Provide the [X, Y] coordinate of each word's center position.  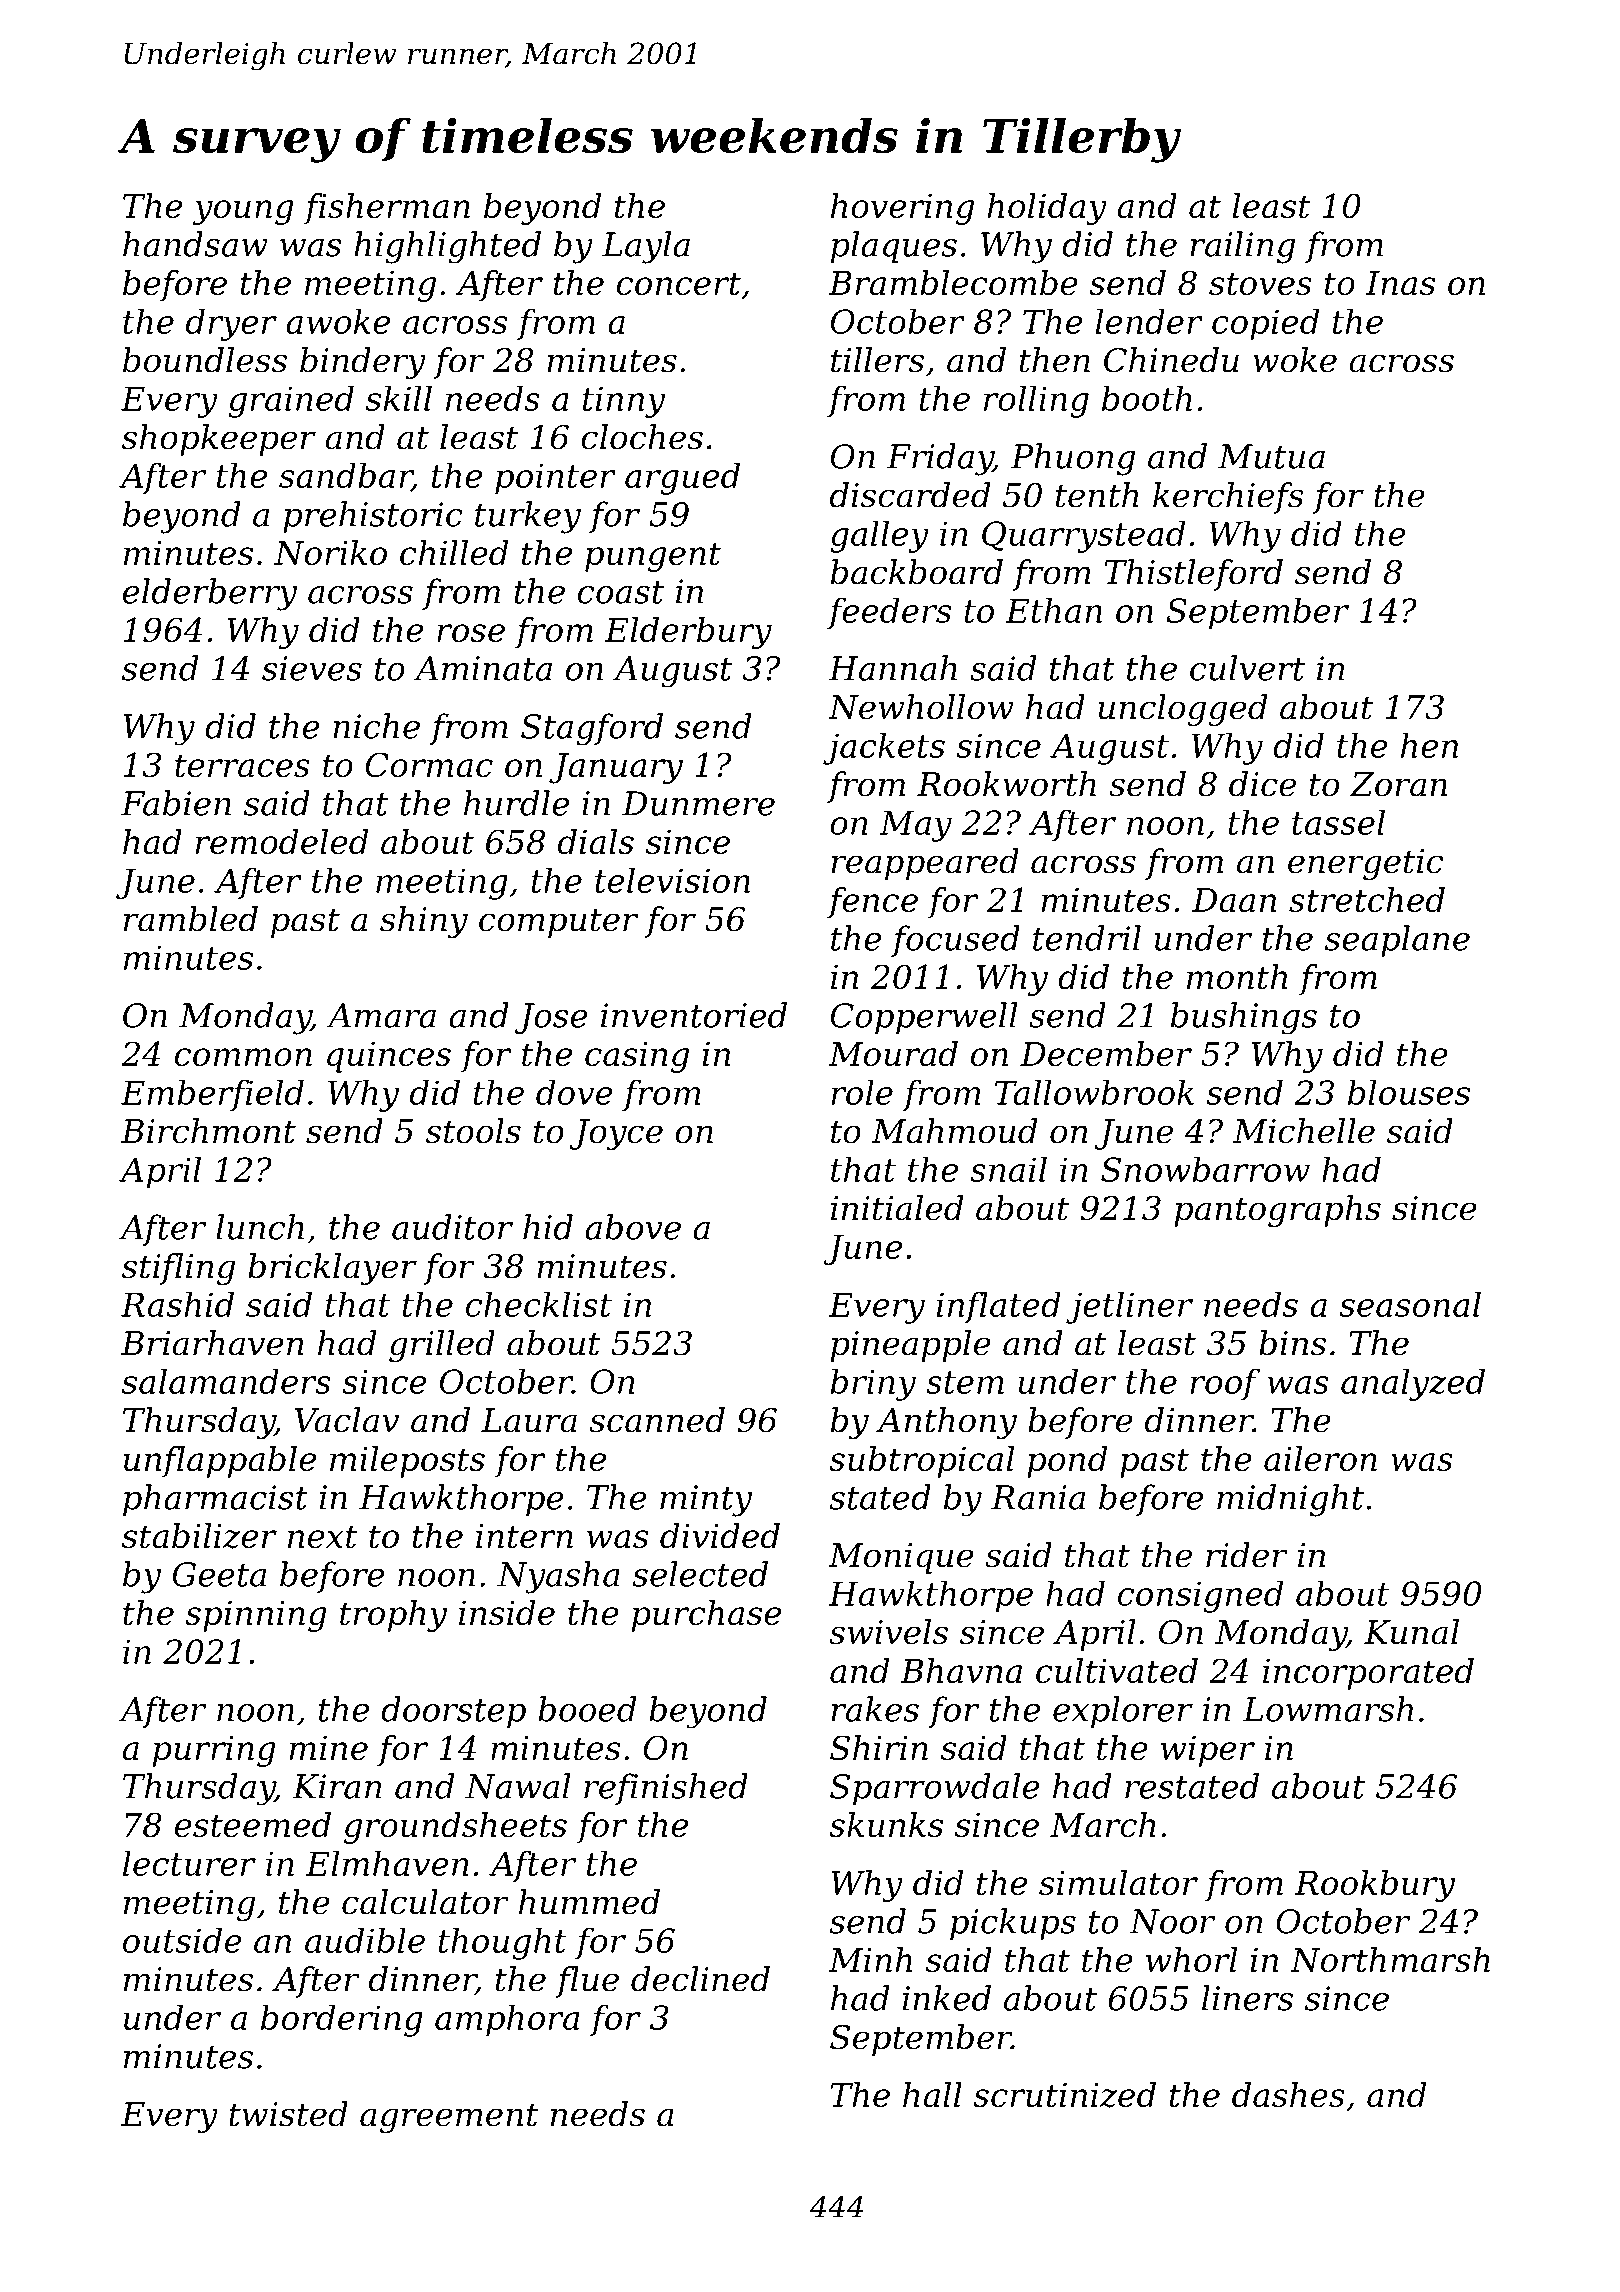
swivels [888, 1632]
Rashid [177, 1304]
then [1054, 360]
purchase [706, 1616]
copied [1265, 324]
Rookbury [1375, 1886]
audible [365, 1940]
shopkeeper [219, 440]
